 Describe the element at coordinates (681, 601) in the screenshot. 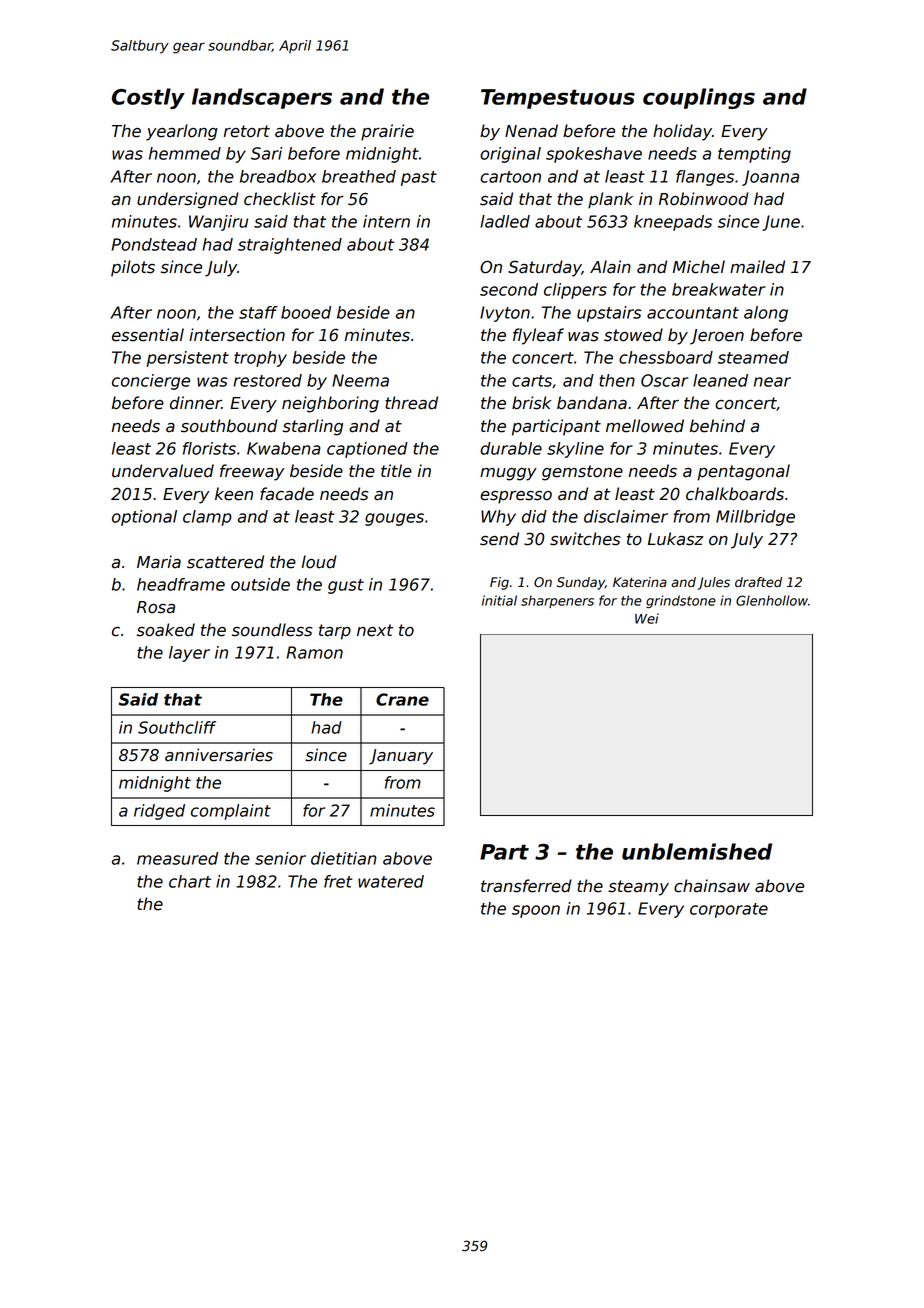

I see `grindstone` at that location.
